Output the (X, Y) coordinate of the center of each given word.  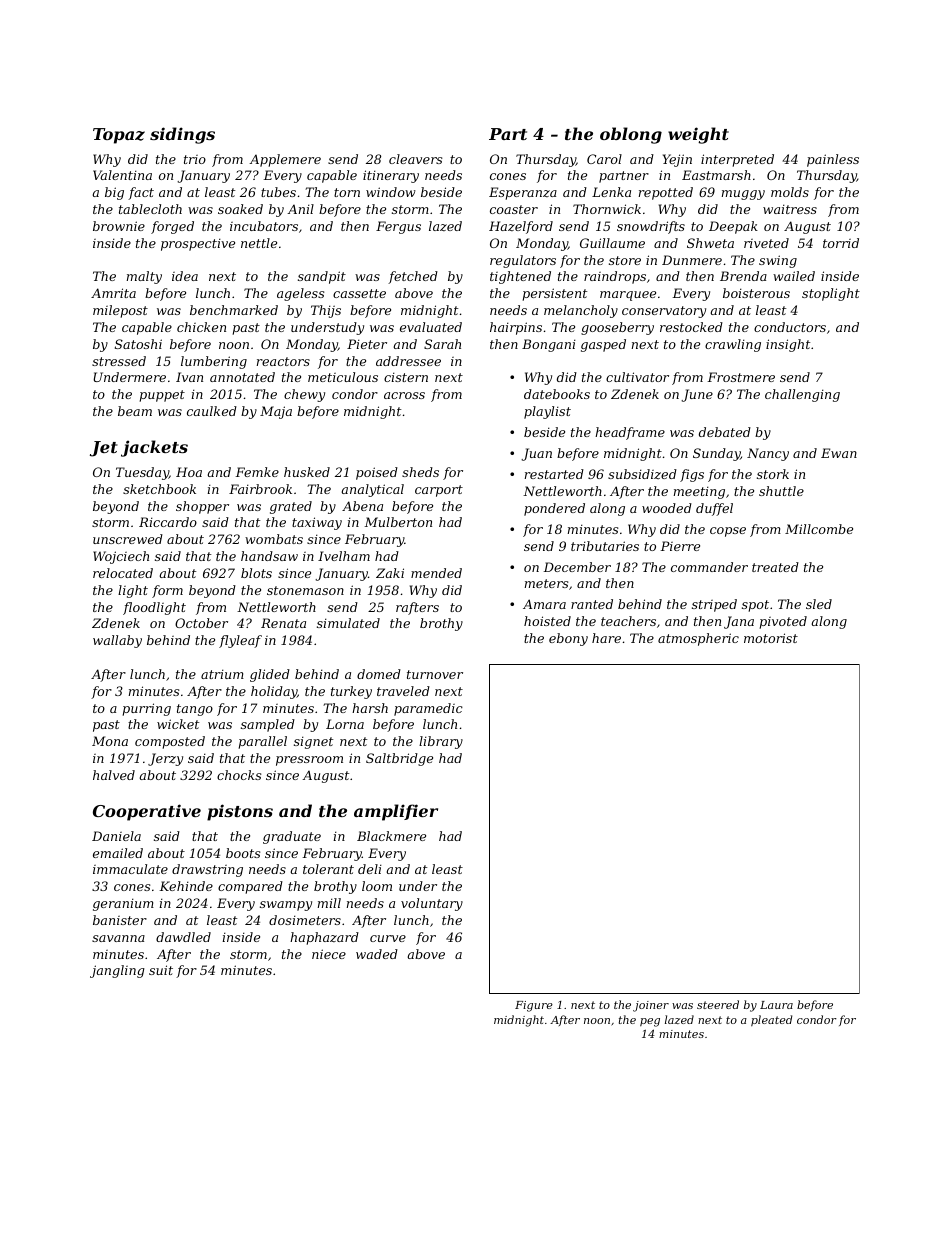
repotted (666, 193)
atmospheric (698, 639)
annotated (242, 377)
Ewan (839, 453)
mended (436, 573)
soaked (240, 209)
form (167, 591)
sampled (268, 725)
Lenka (611, 192)
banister (120, 920)
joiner (651, 1006)
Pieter (367, 344)
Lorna (345, 724)
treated (775, 567)
